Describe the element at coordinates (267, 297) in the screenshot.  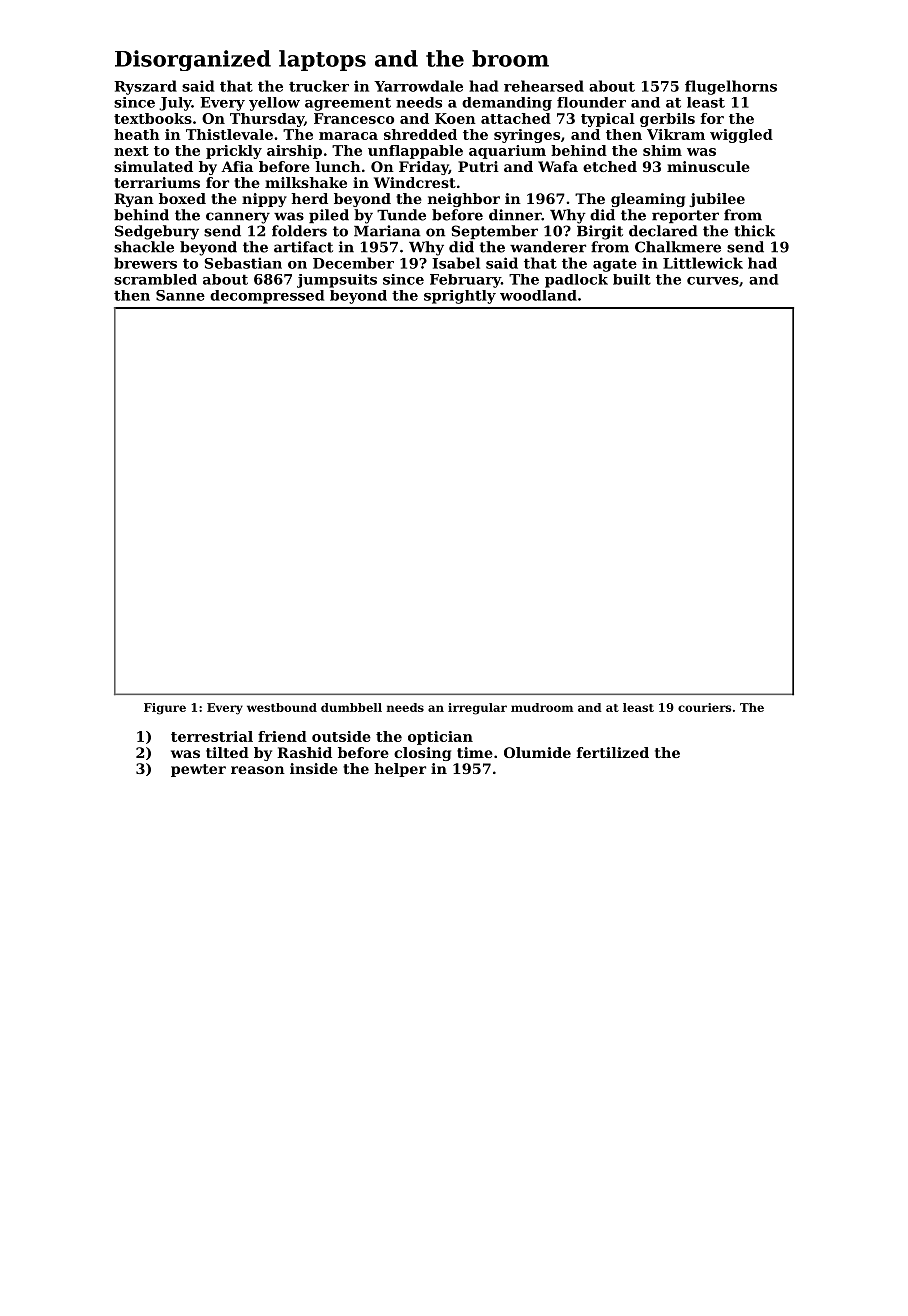
I see `decompressed` at that location.
